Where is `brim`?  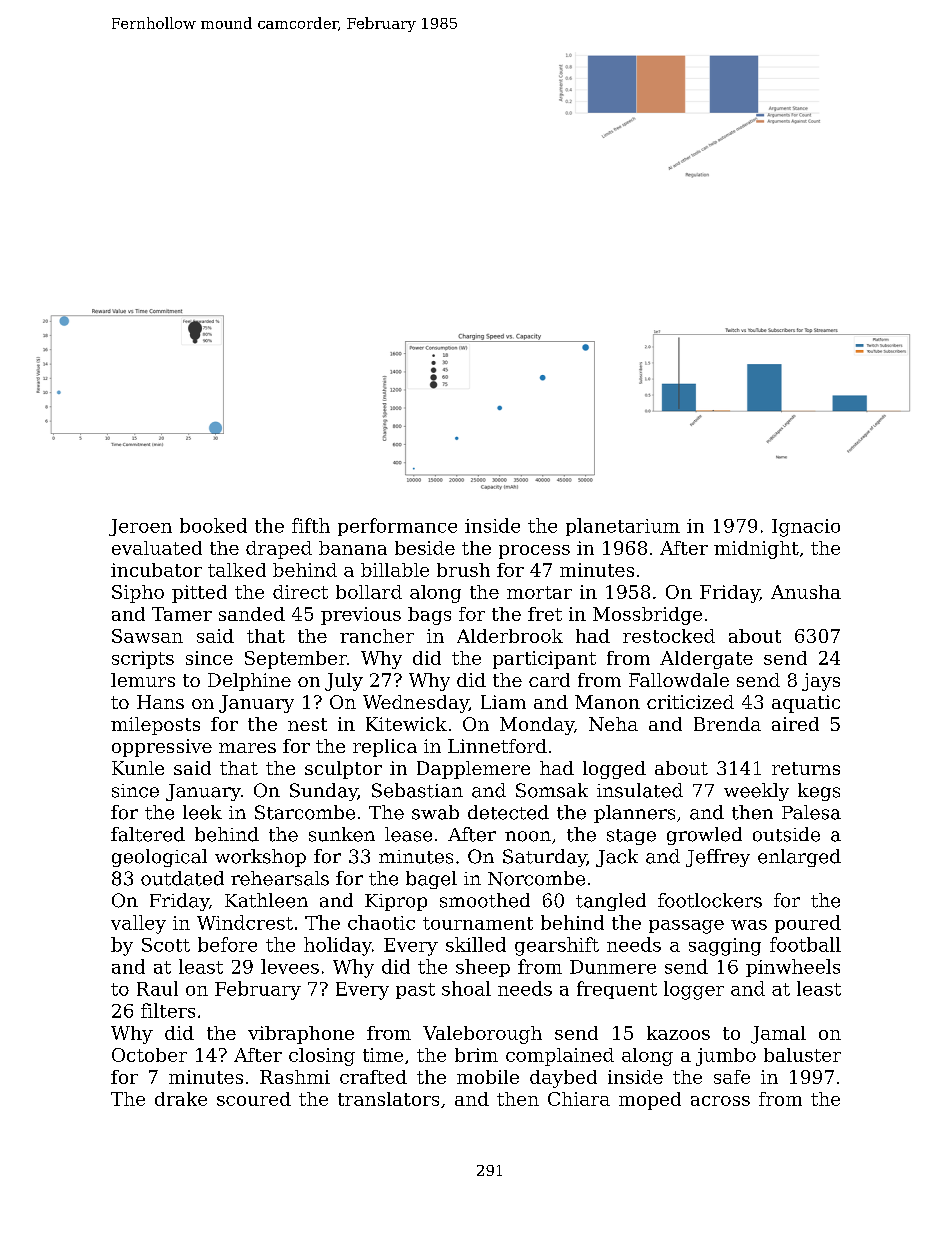 brim is located at coordinates (476, 1055).
